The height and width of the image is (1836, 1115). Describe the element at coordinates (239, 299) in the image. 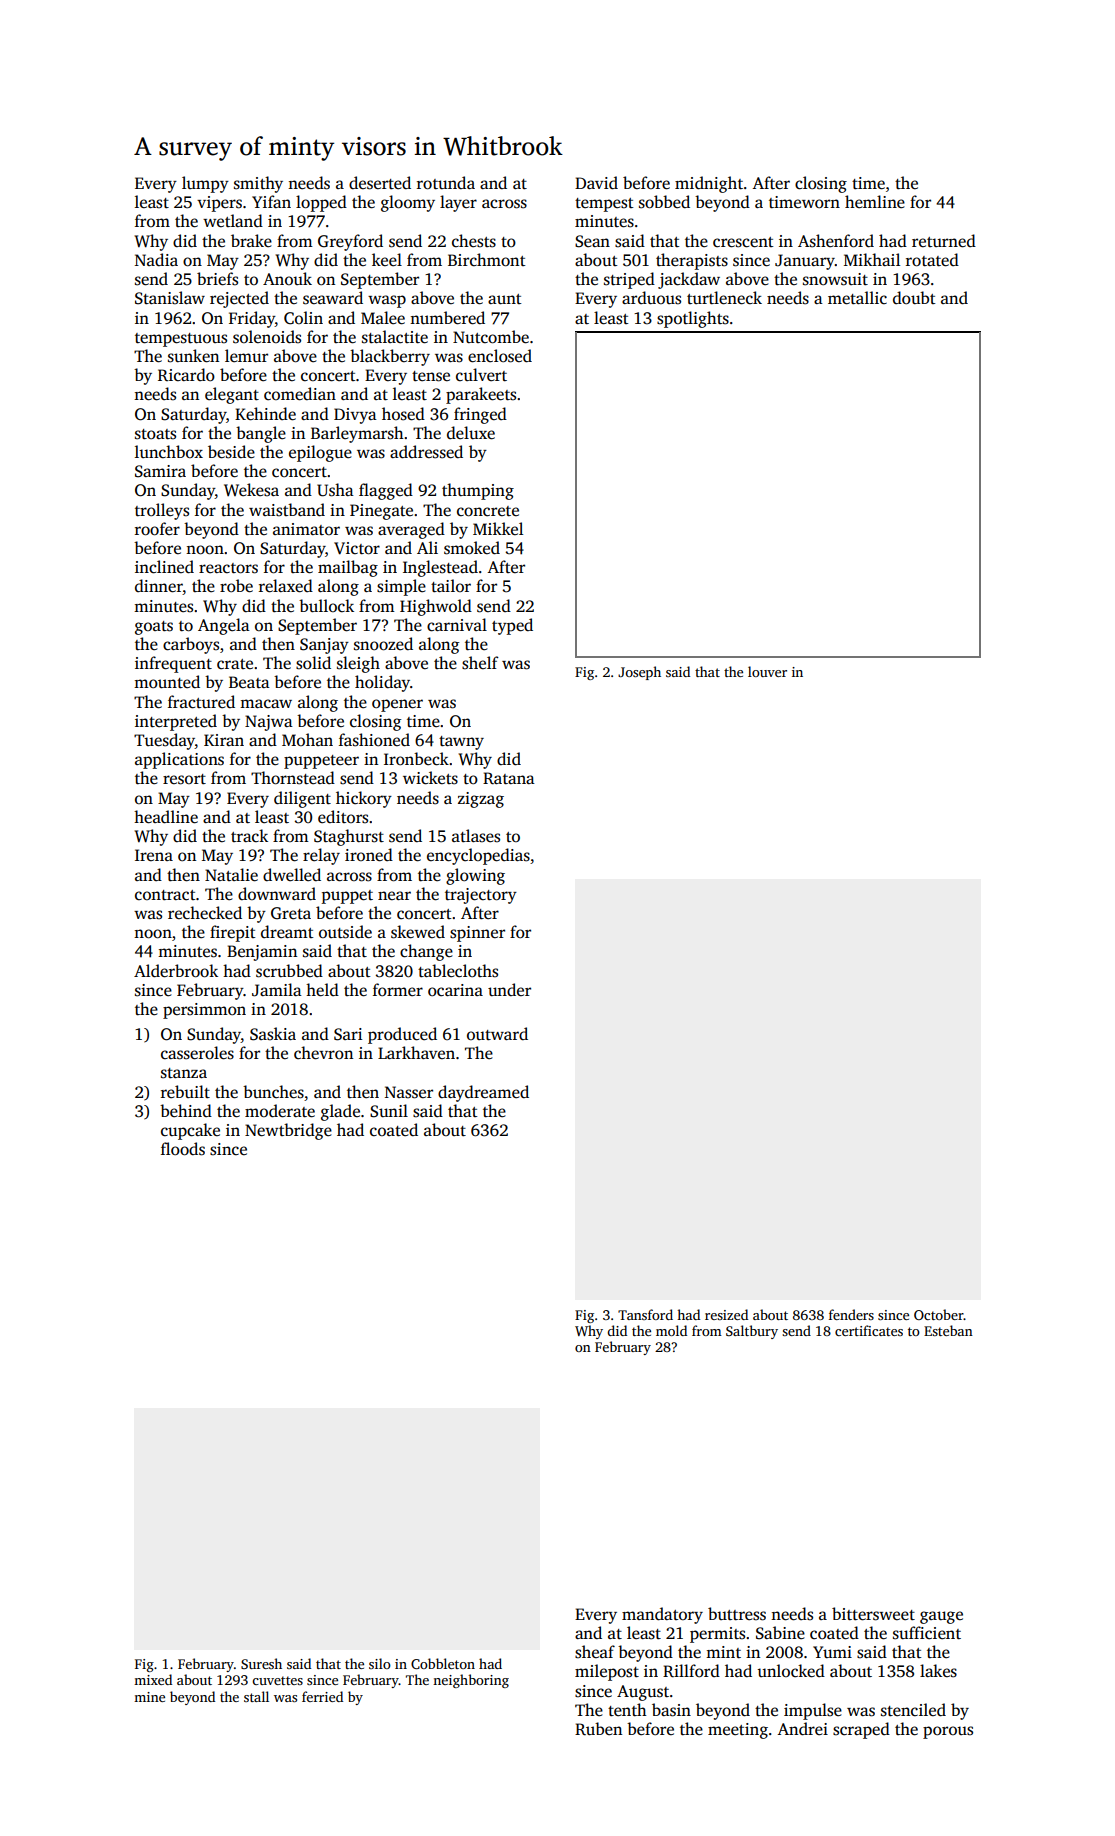

I see `rejected` at that location.
